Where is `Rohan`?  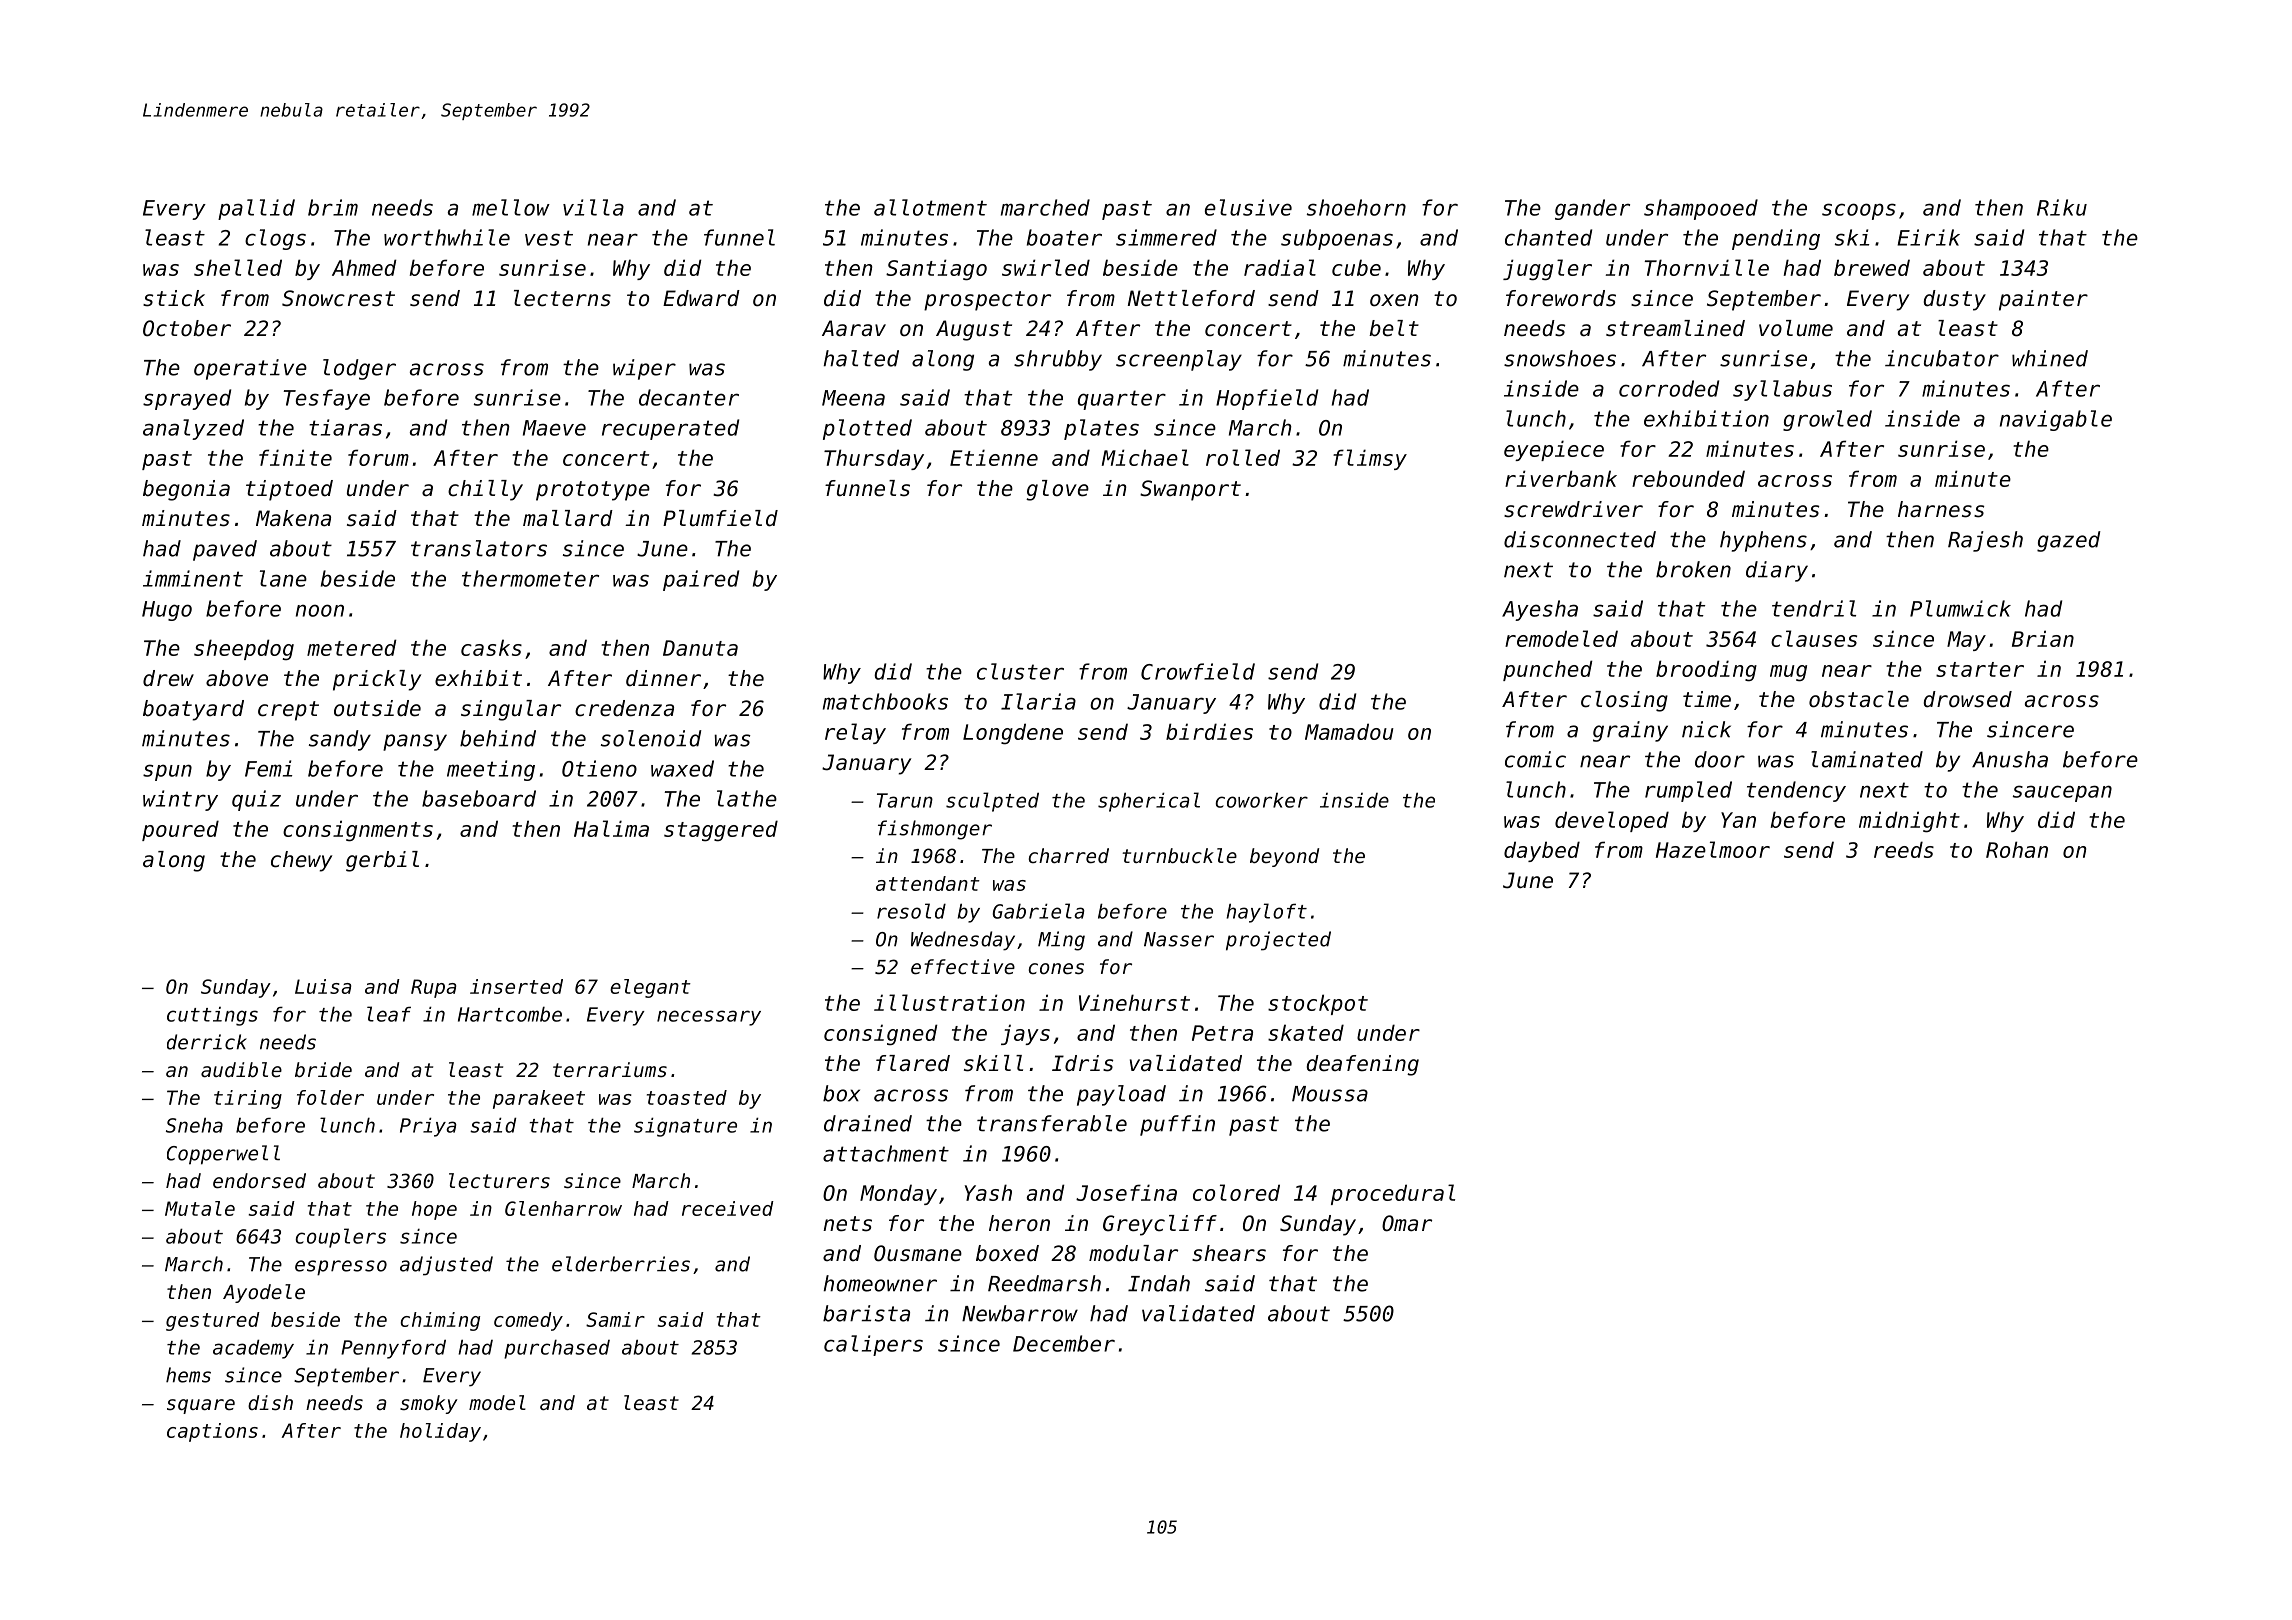 Rohan is located at coordinates (2017, 849).
